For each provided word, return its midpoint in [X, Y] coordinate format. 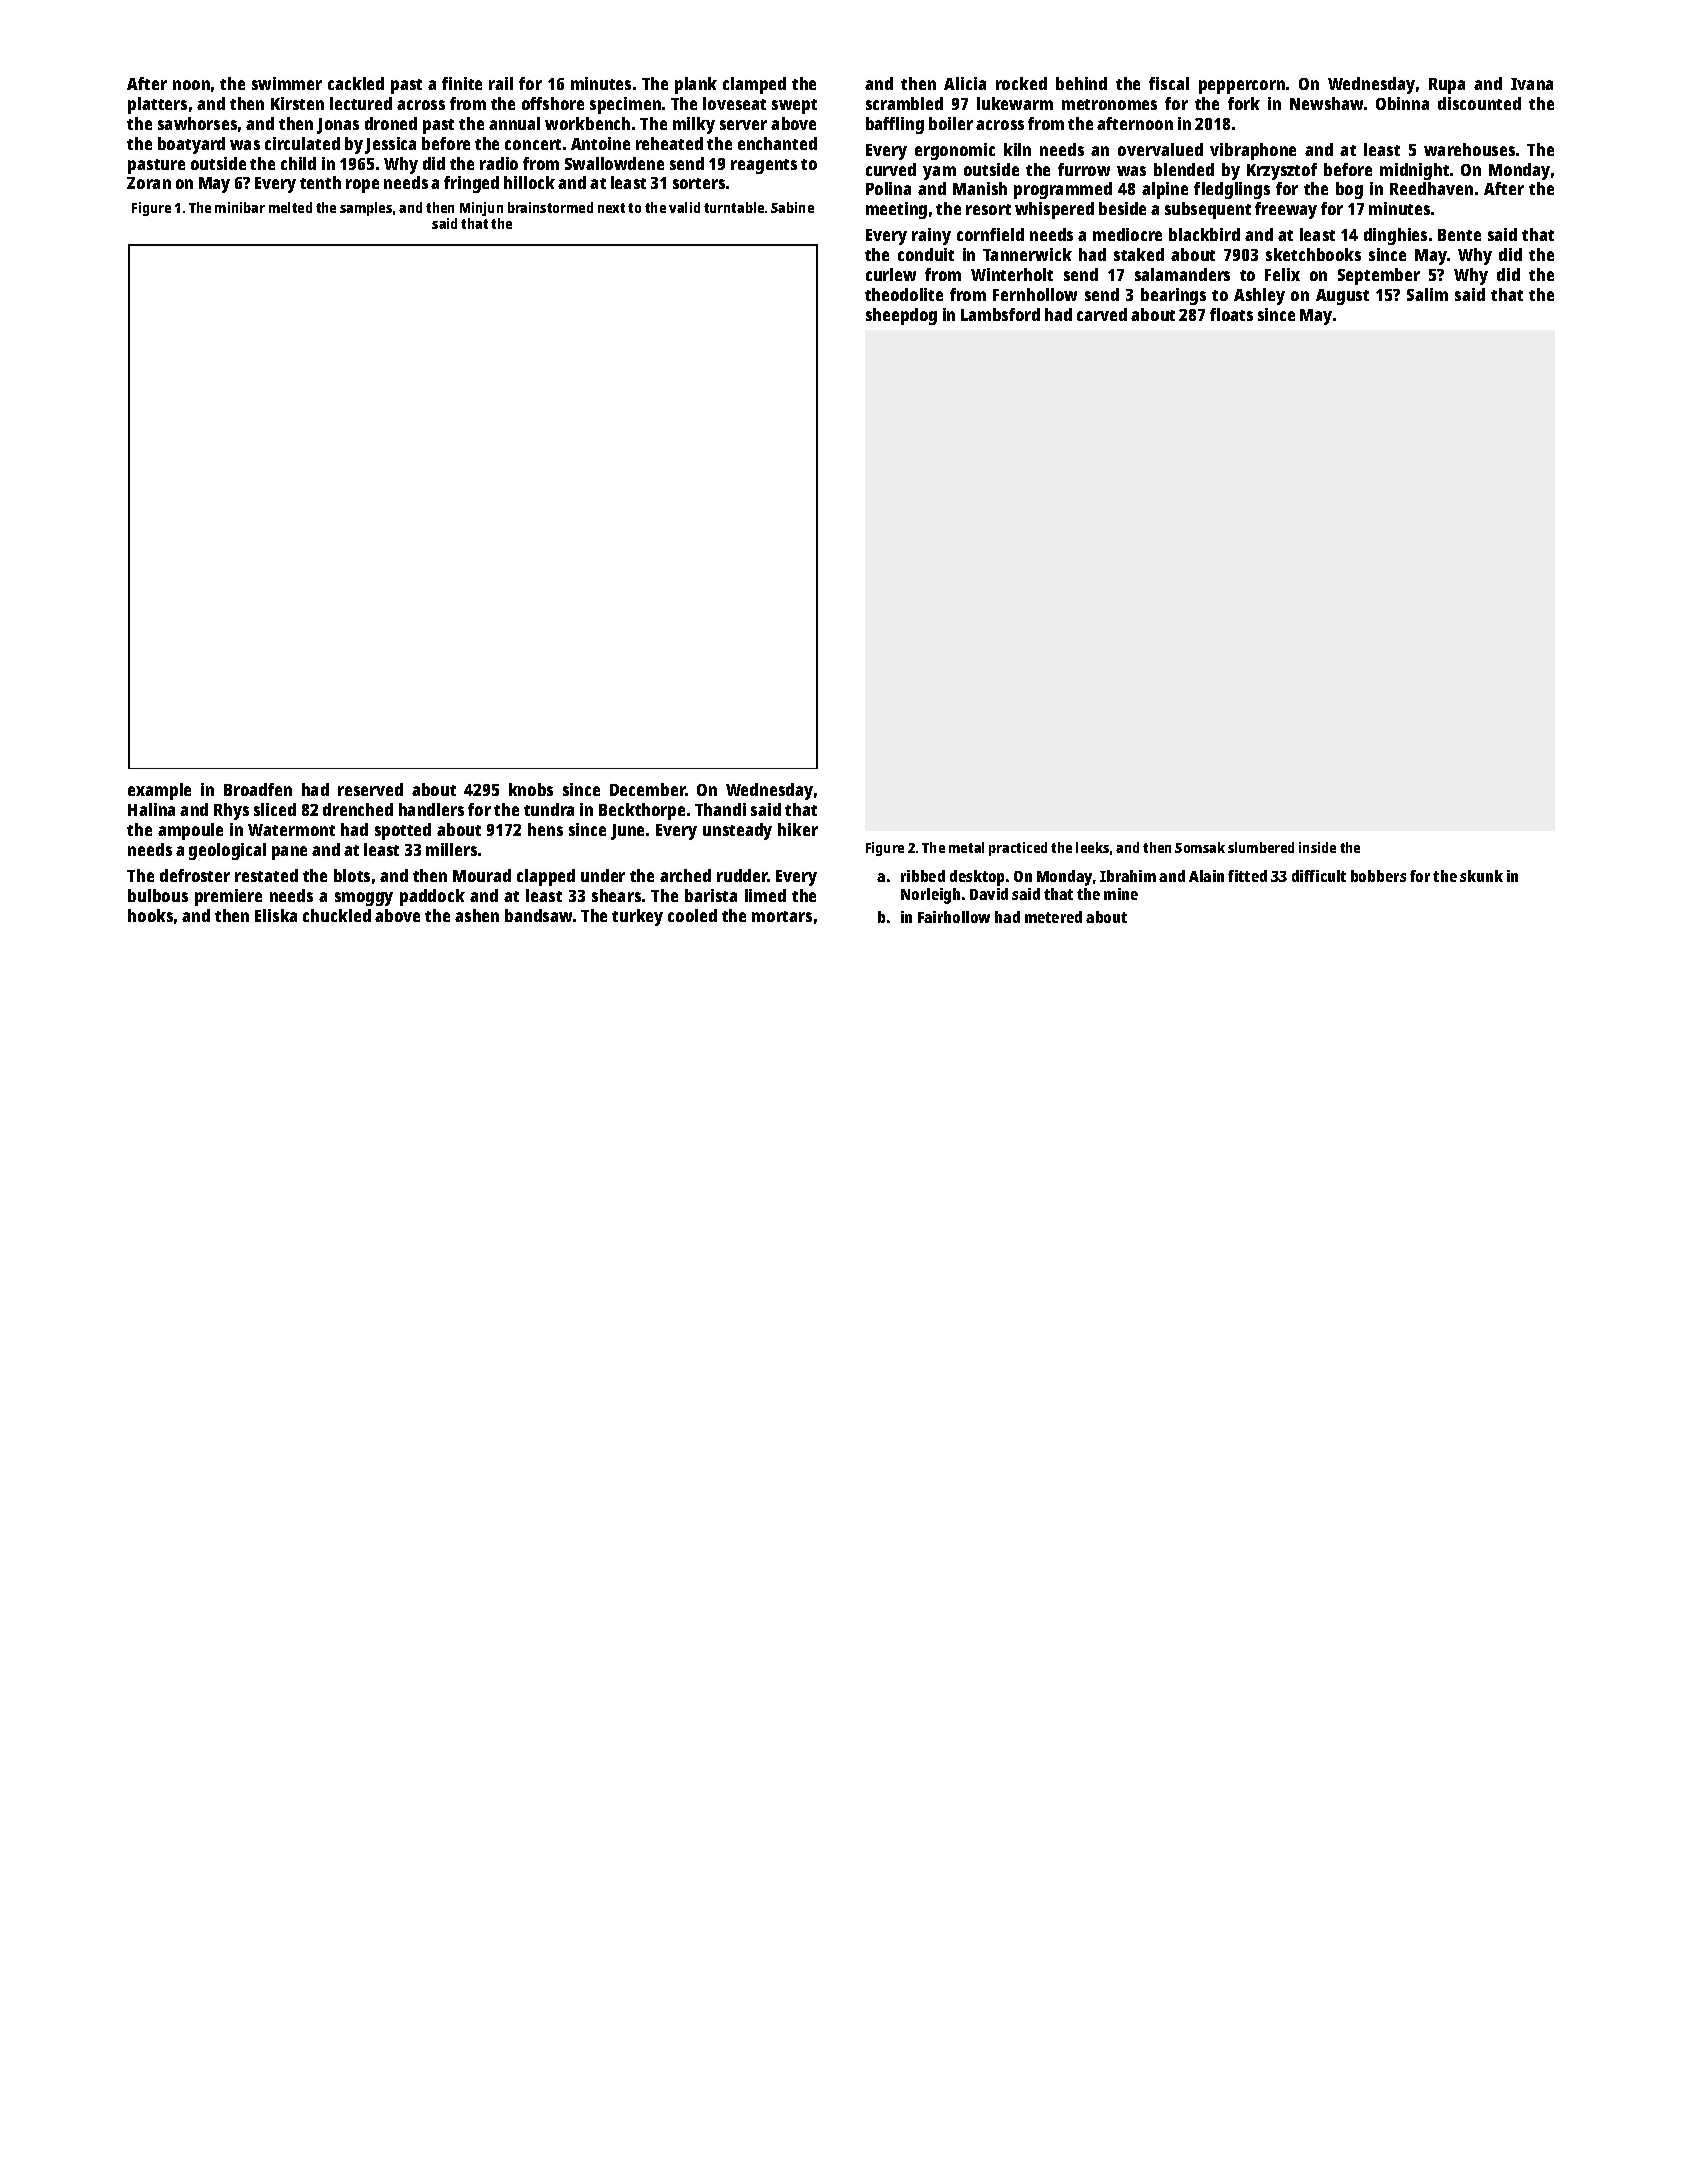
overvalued [1160, 149]
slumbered [1261, 847]
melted [290, 207]
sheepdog [901, 316]
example [159, 791]
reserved [370, 789]
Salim [1427, 294]
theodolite [904, 294]
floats [1231, 314]
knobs [531, 789]
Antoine [600, 143]
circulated [302, 143]
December [647, 789]
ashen [477, 915]
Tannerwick [1027, 254]
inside [1317, 847]
